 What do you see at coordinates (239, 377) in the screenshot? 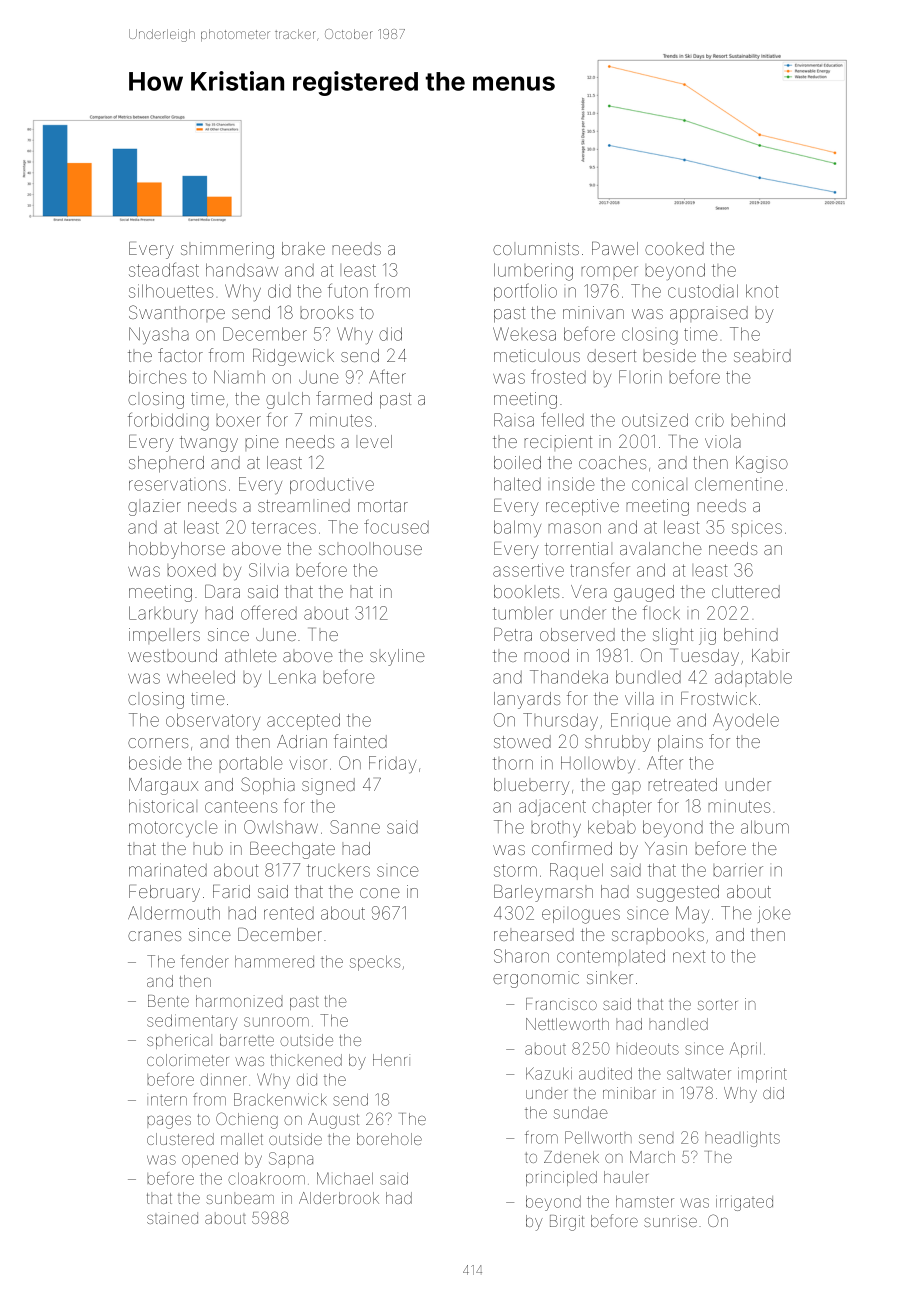
I see `Niamh` at bounding box center [239, 377].
